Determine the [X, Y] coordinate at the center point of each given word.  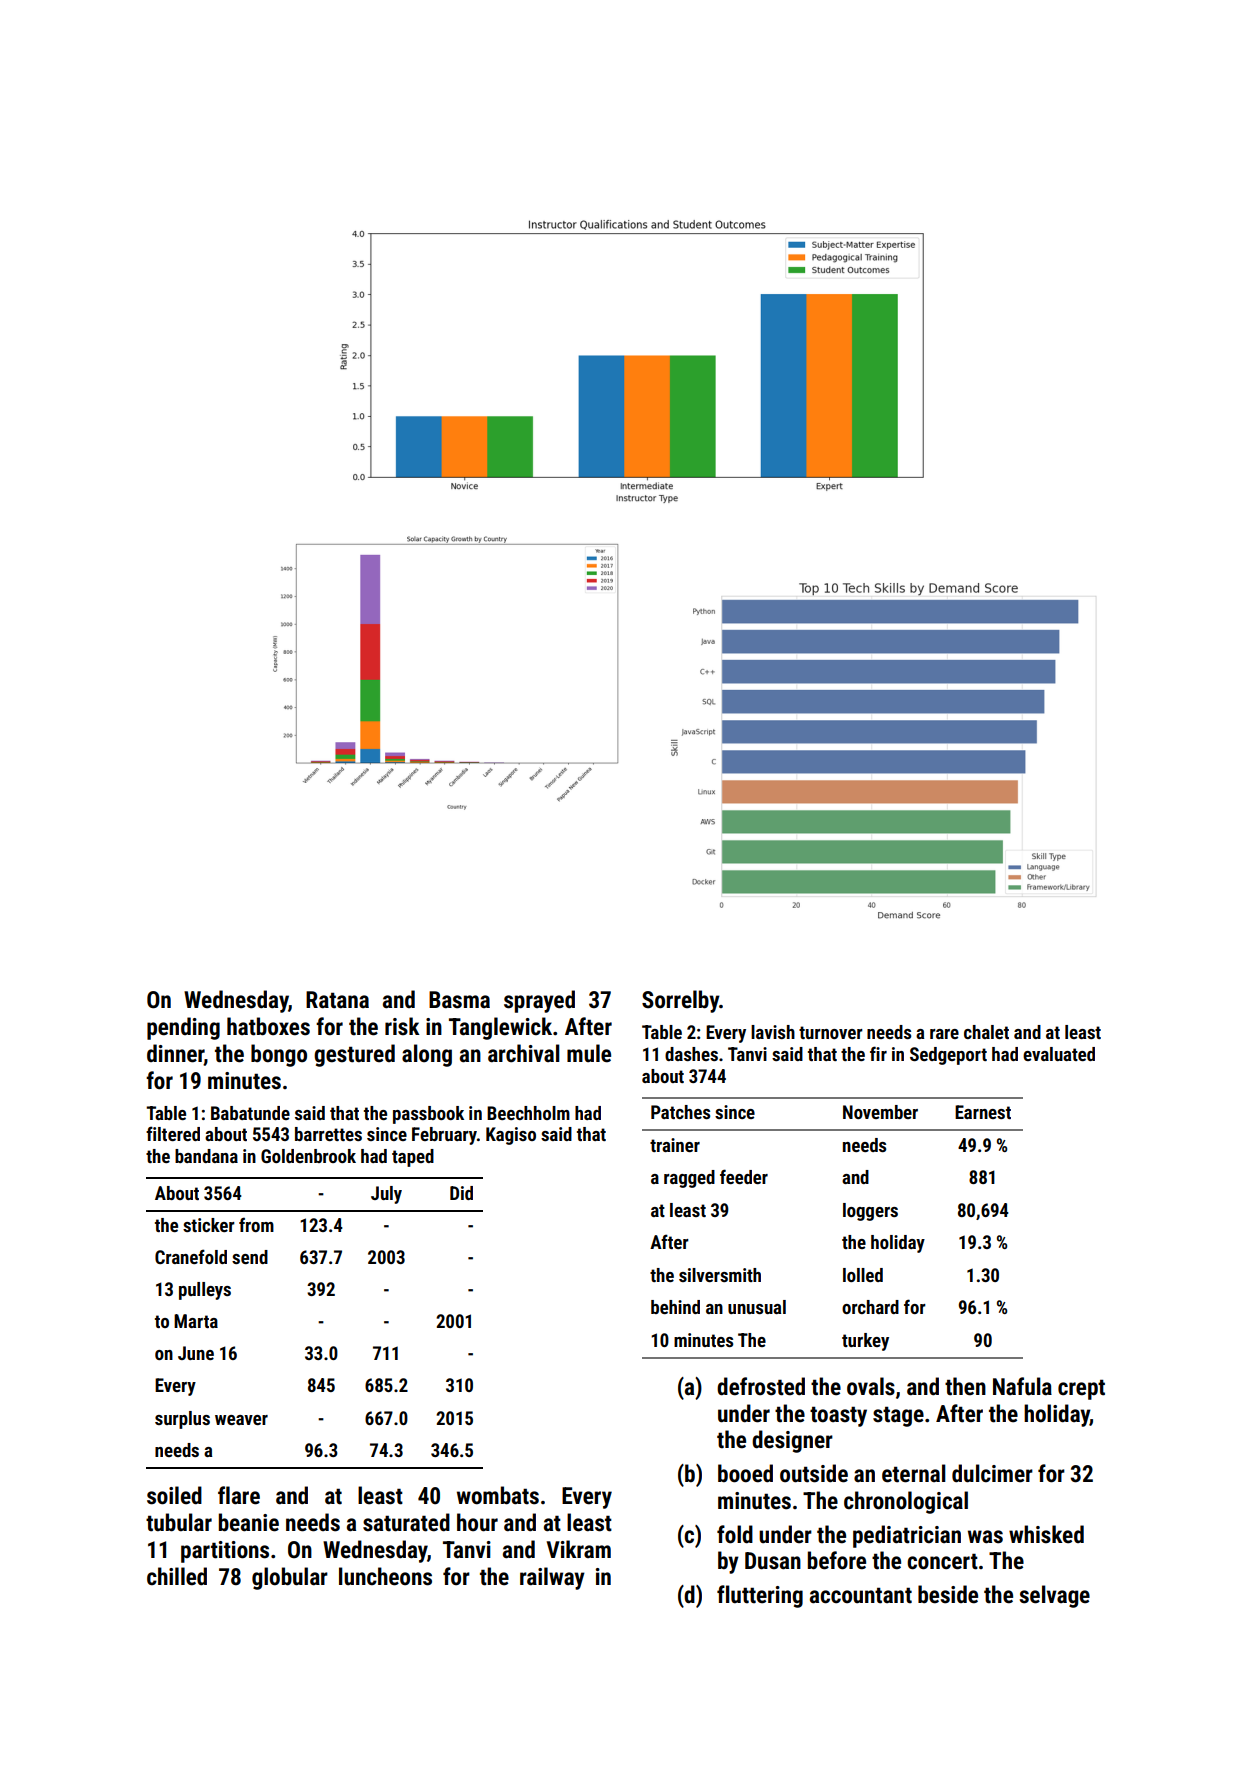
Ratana [337, 1000]
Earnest [983, 1112]
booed [745, 1473]
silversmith [720, 1275]
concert [942, 1561]
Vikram [579, 1549]
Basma [459, 1000]
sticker [209, 1225]
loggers [870, 1212]
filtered [173, 1133]
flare [239, 1495]
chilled [177, 1576]
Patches [680, 1112]
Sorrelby [680, 1001]
